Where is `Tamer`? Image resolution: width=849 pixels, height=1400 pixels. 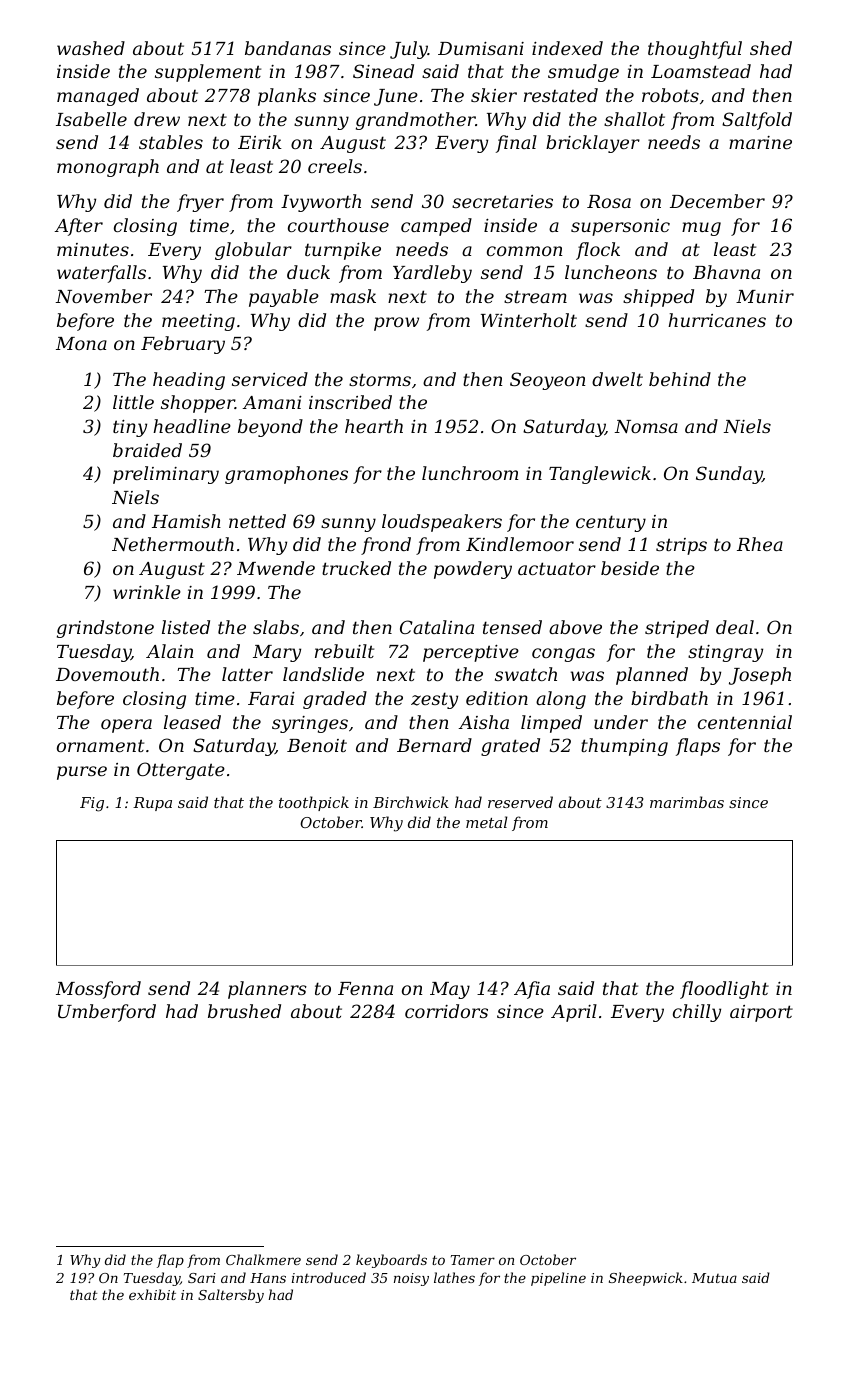
Tamer is located at coordinates (473, 1260).
